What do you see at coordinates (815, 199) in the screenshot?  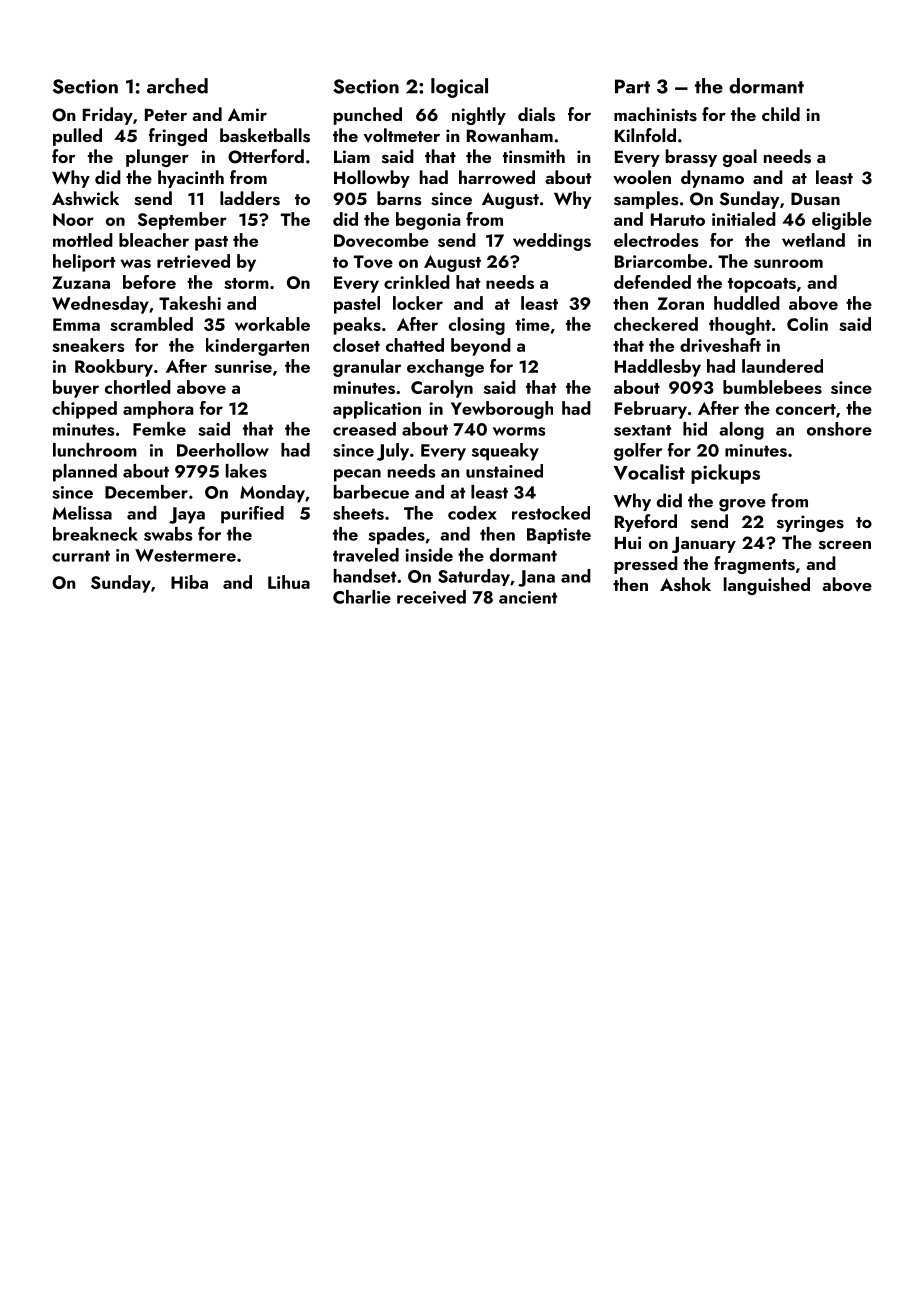 I see `Dusan` at bounding box center [815, 199].
